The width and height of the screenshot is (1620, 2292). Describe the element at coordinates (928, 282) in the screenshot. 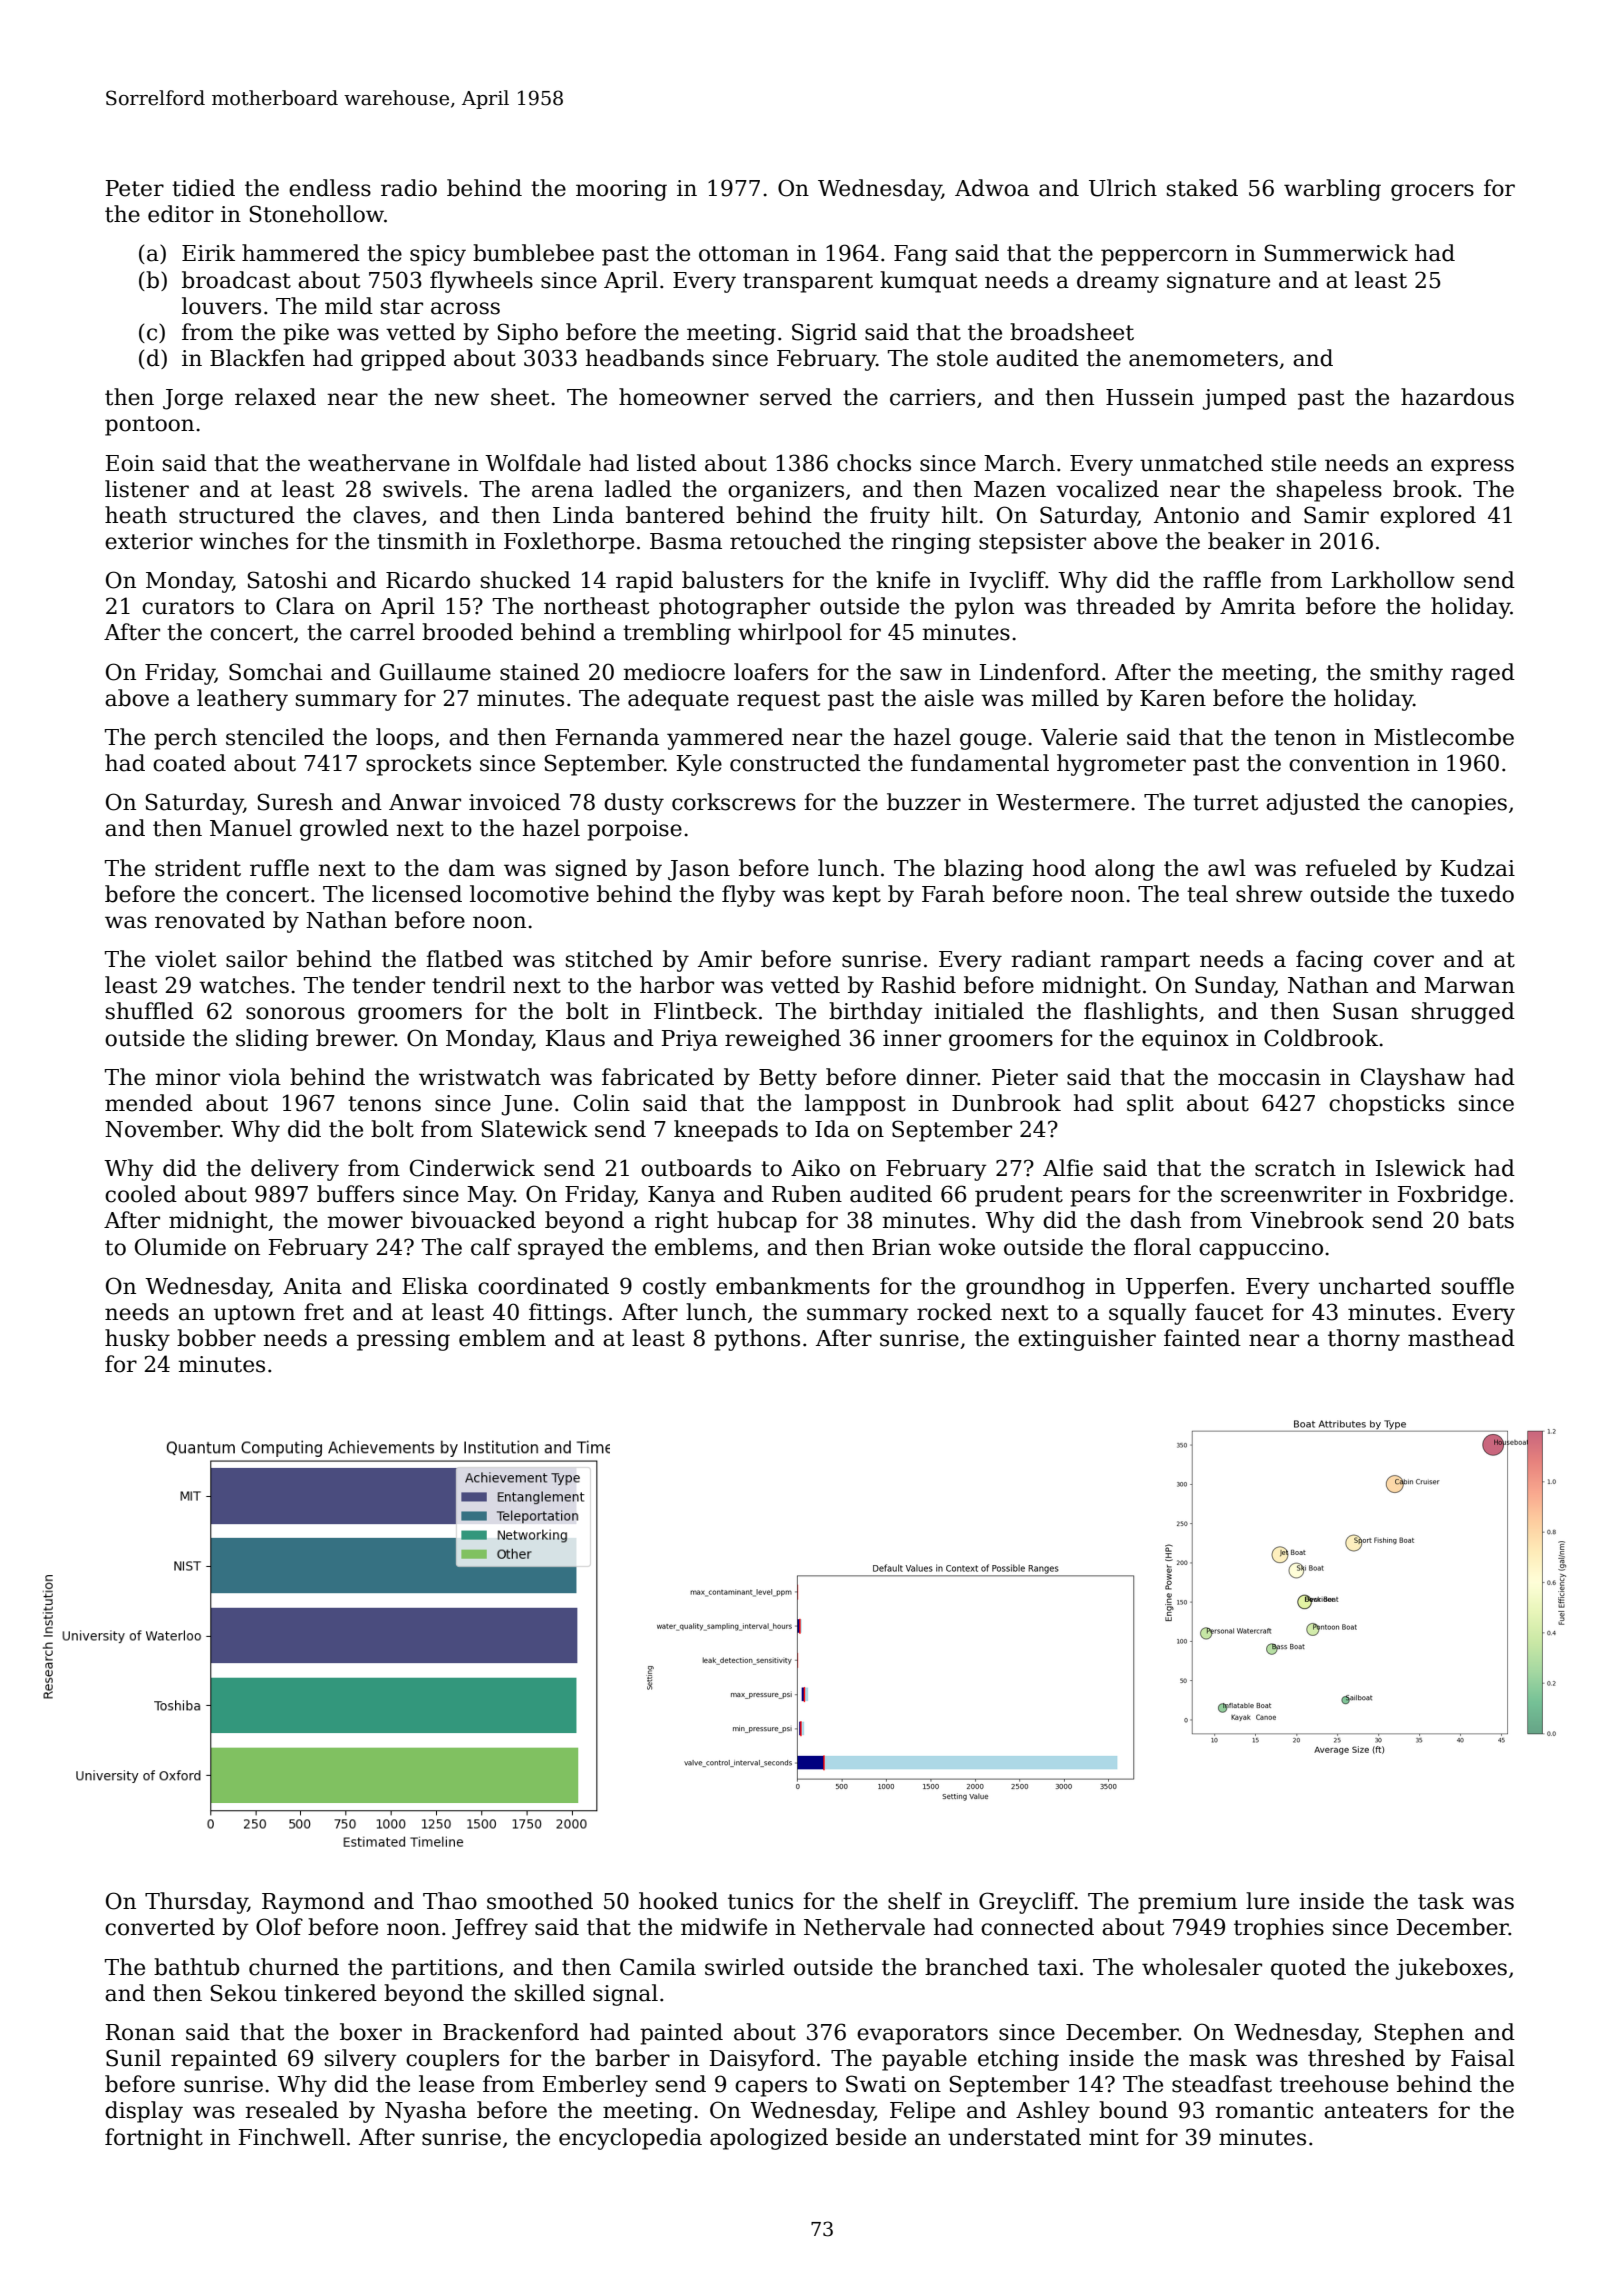

I see `kumquat` at that location.
